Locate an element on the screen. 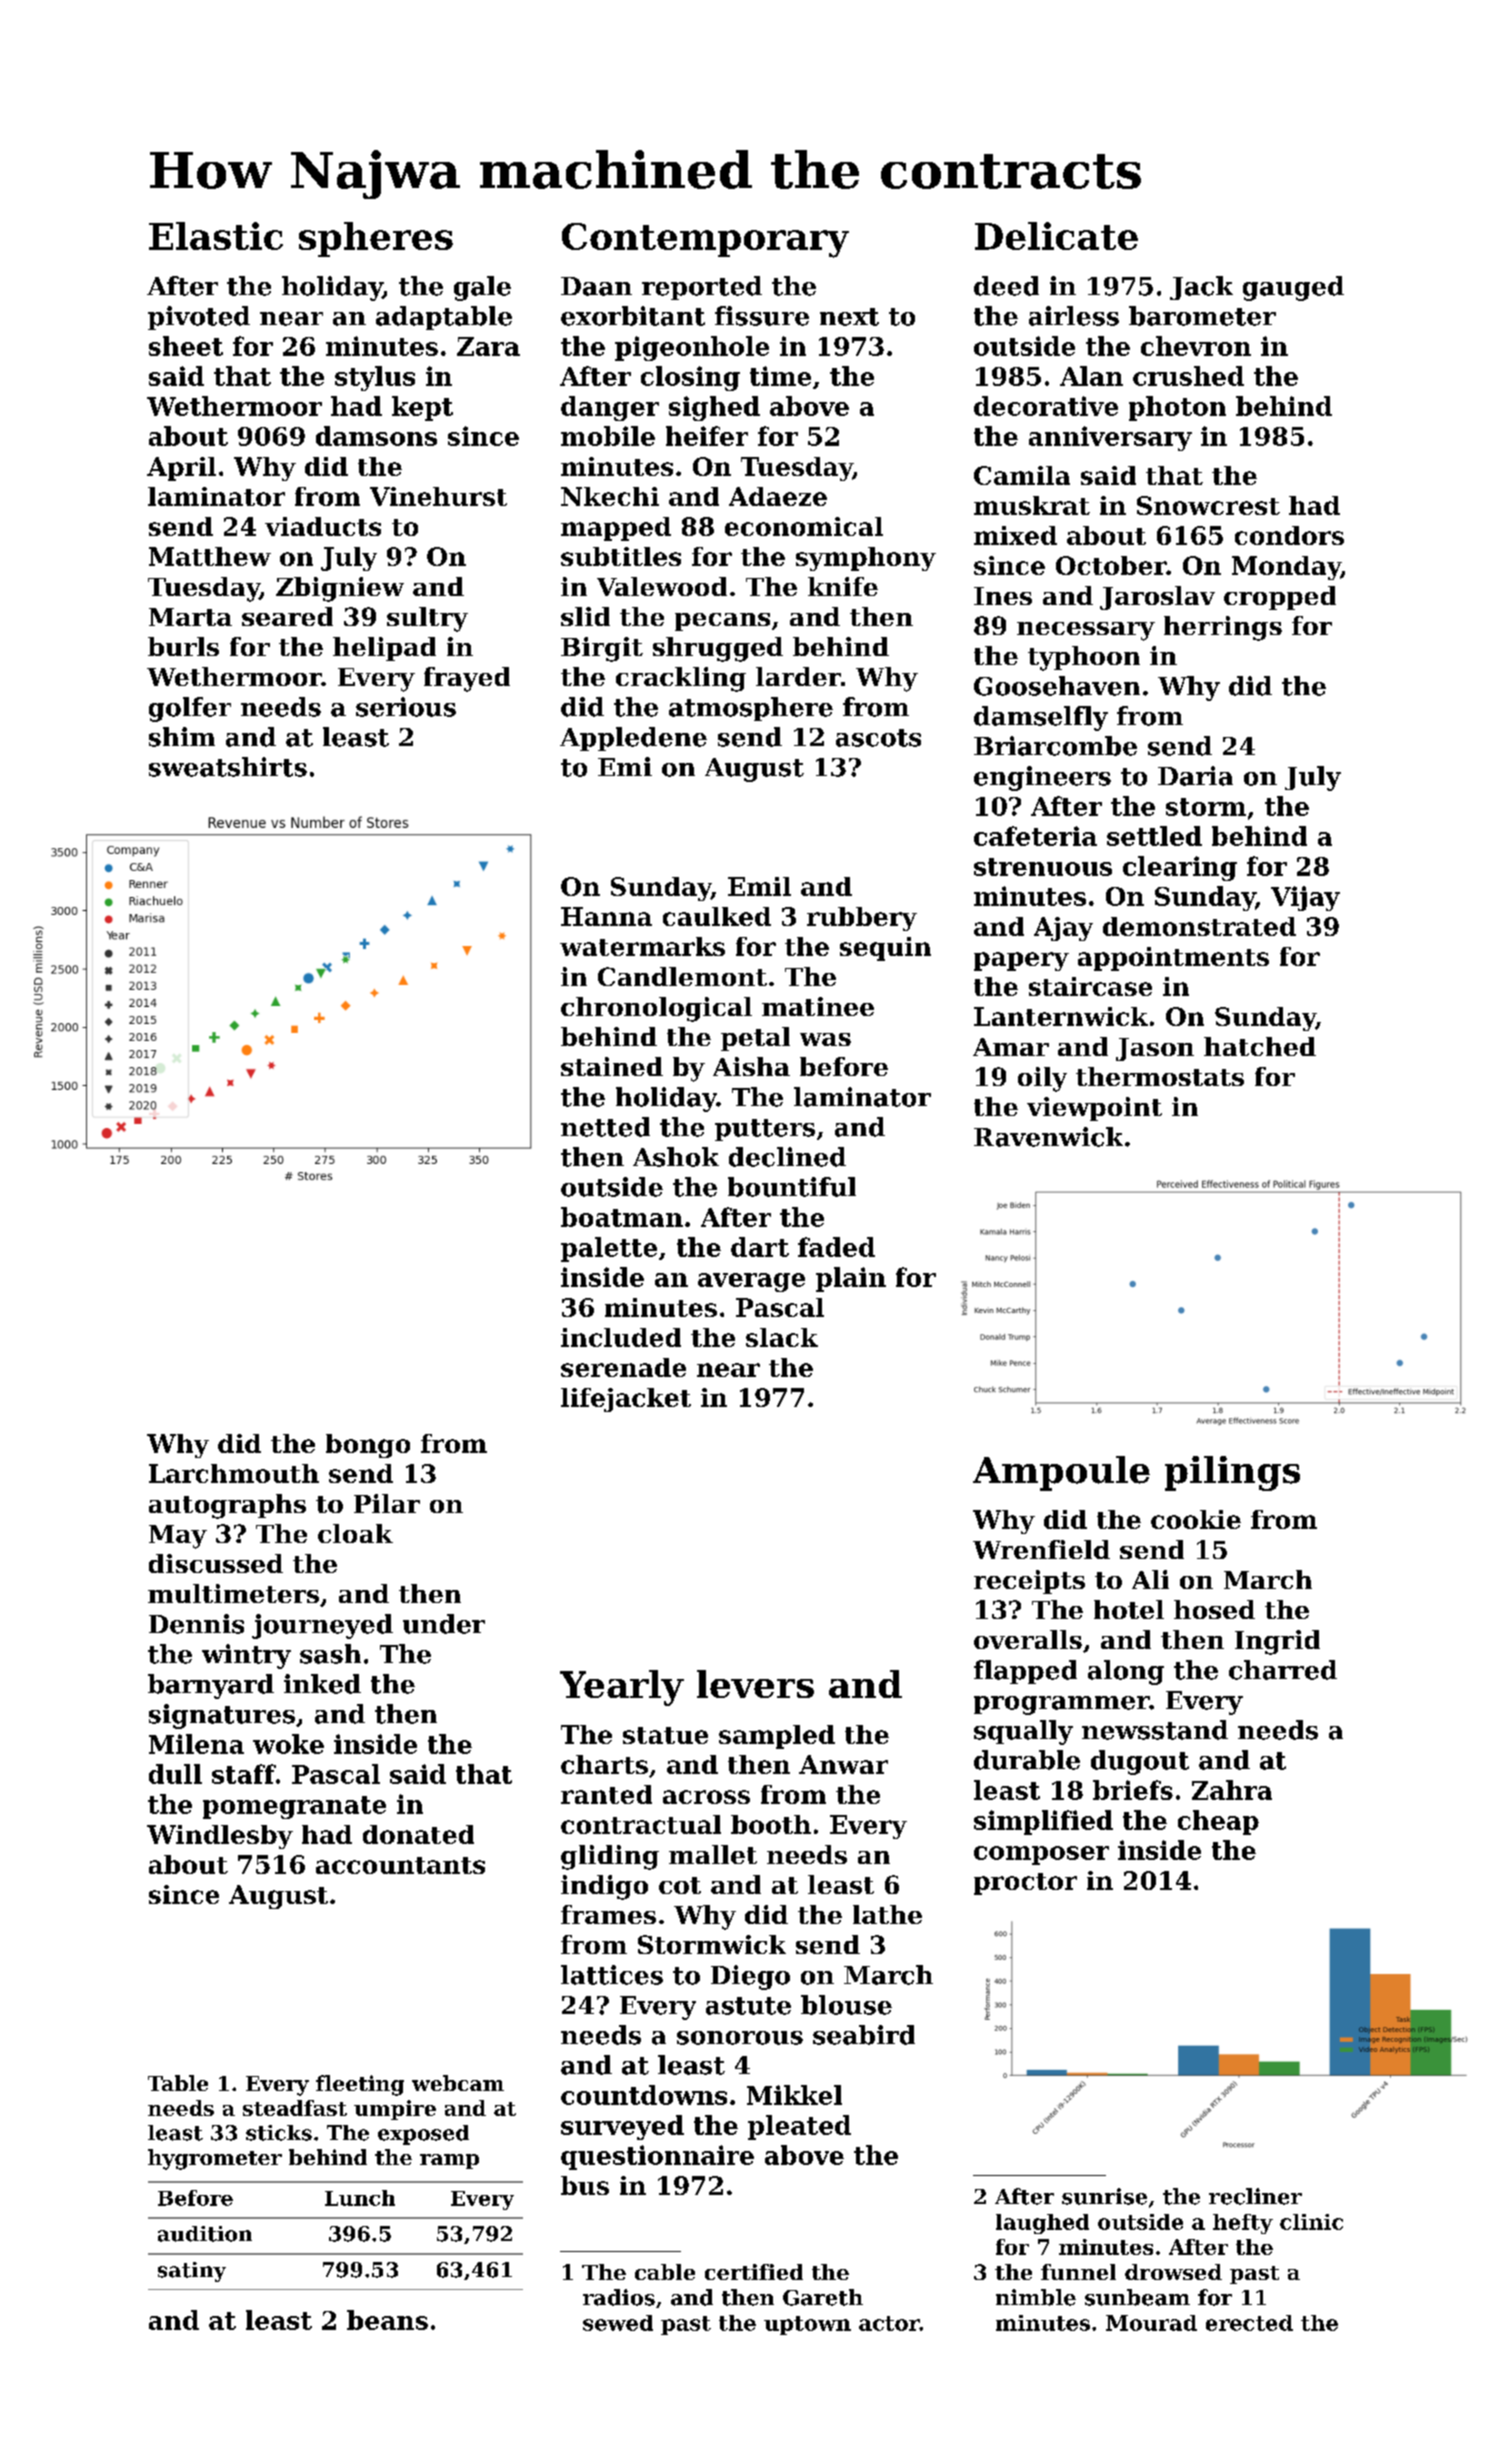 The width and height of the screenshot is (1496, 2464). sunrise is located at coordinates (1104, 2196).
